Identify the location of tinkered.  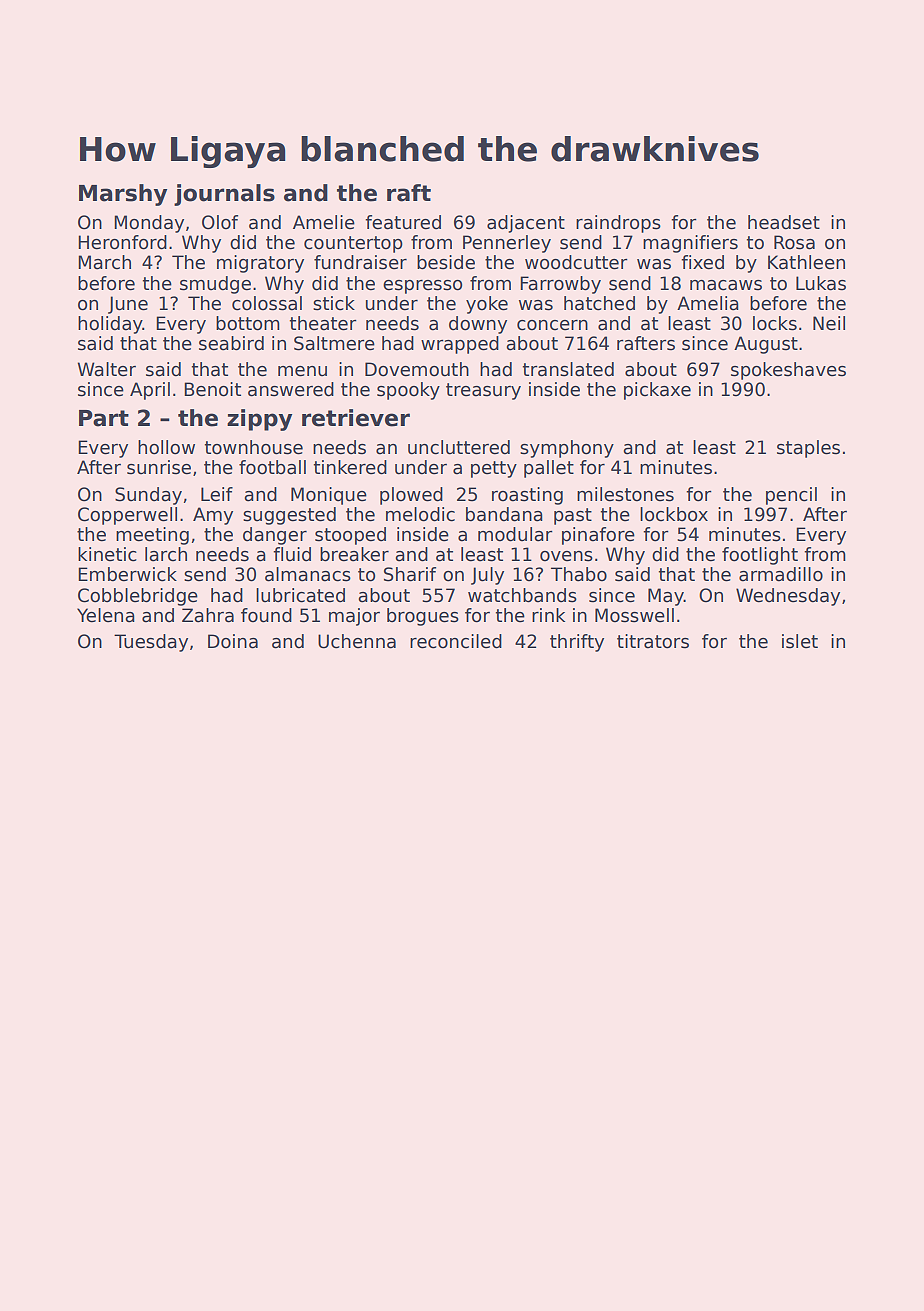
(350, 467).
